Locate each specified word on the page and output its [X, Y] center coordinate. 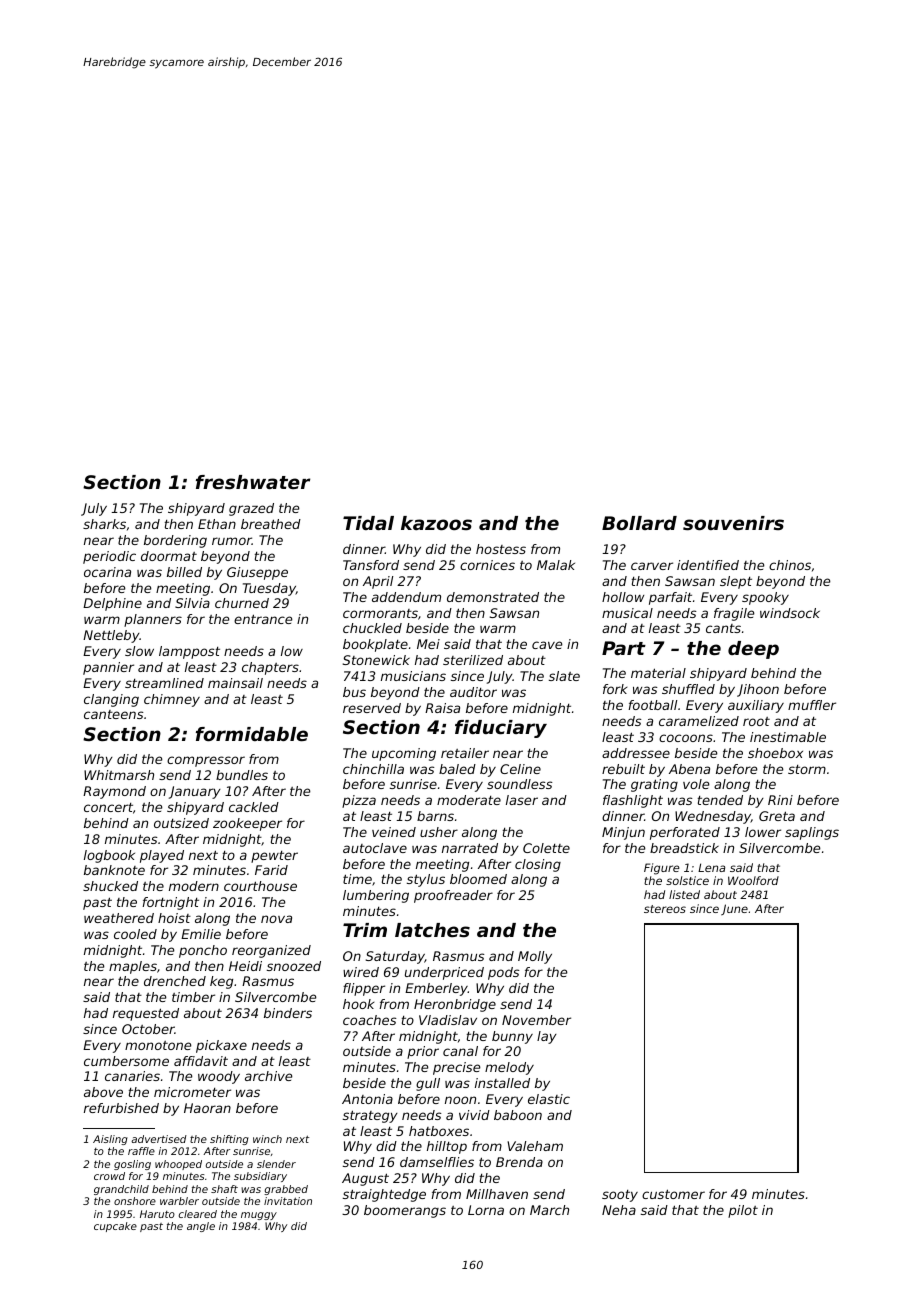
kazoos [436, 523]
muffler [812, 705]
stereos [665, 909]
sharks [104, 524]
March [549, 1210]
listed [684, 894]
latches [432, 930]
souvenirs [733, 523]
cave [547, 645]
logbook [109, 856]
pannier [108, 668]
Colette [546, 848]
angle [201, 1227]
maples [133, 967]
